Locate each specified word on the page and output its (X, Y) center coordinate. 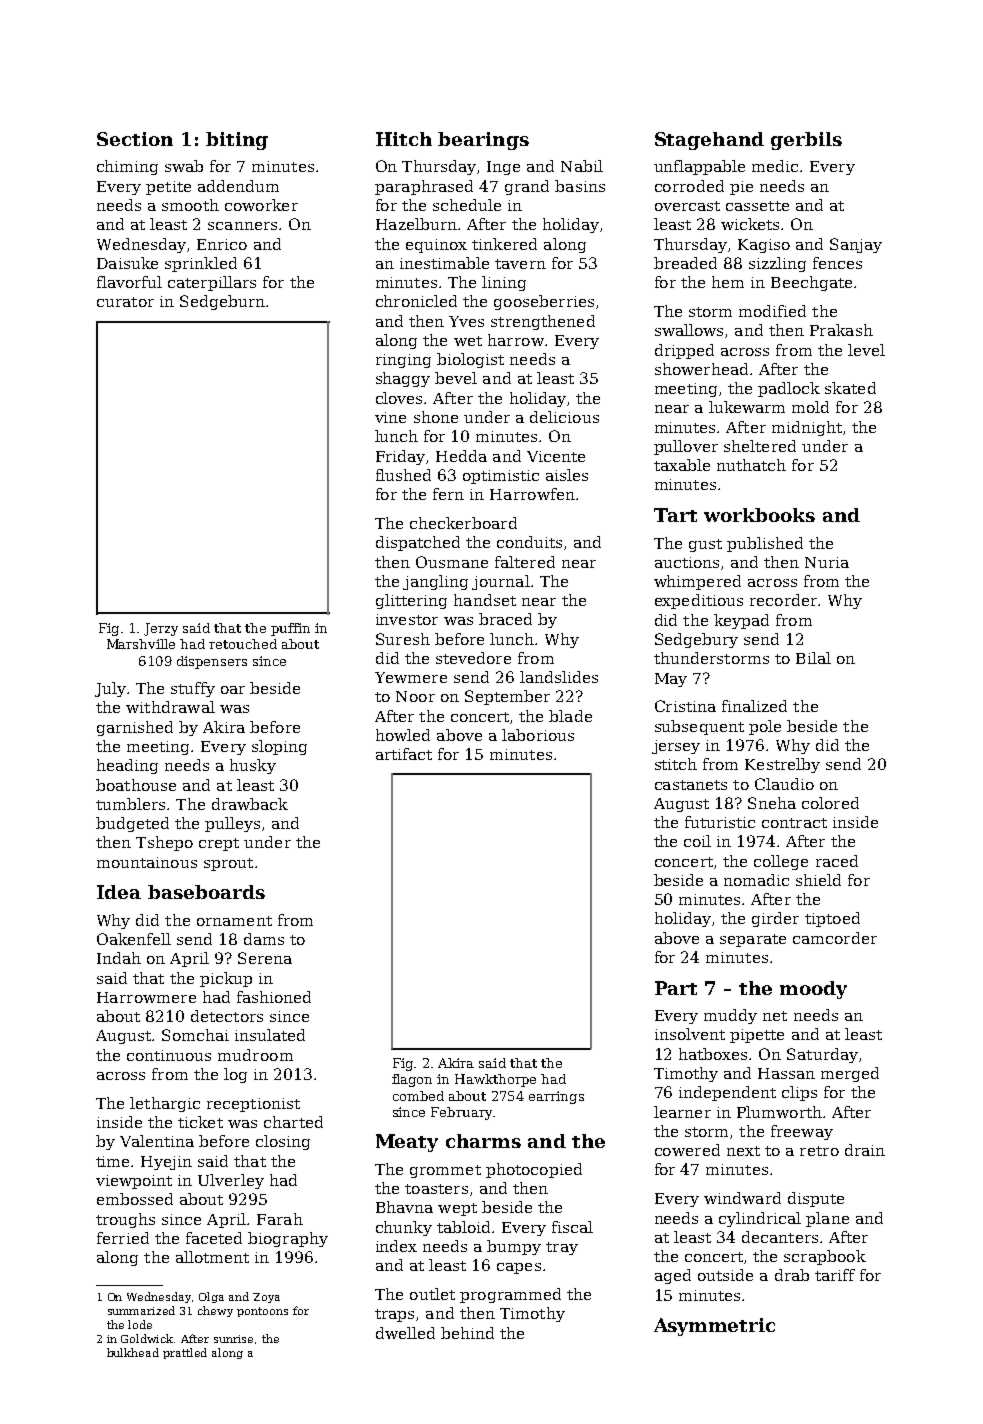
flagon (412, 1080)
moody (813, 990)
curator (125, 302)
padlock (789, 389)
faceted (214, 1238)
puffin (290, 629)
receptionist (253, 1105)
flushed (403, 475)
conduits (529, 542)
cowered (687, 1150)
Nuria (827, 562)
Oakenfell (134, 939)
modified (772, 311)
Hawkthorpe (495, 1080)
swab (184, 166)
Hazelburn (416, 224)
